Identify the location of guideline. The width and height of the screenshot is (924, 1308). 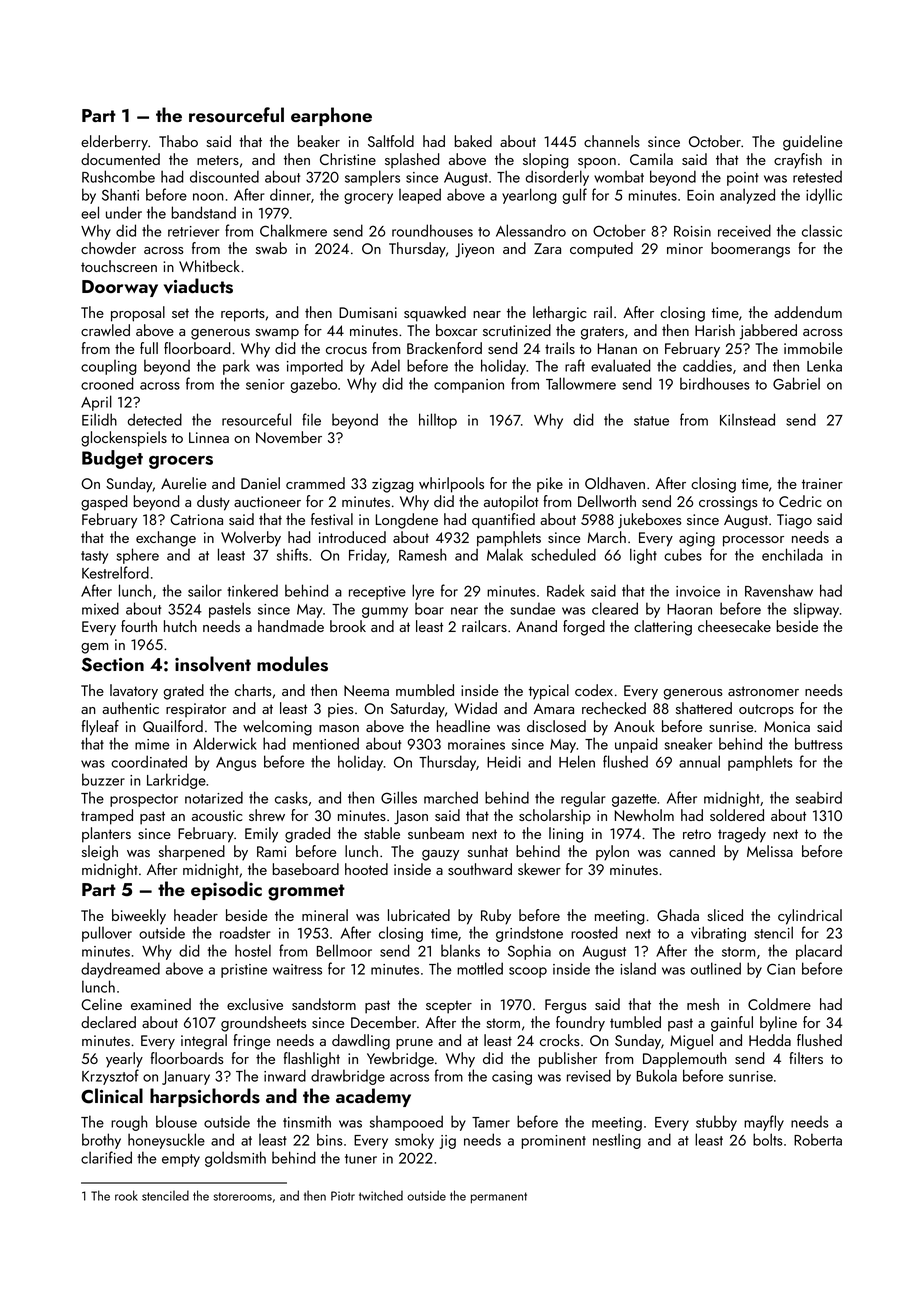
(812, 143).
